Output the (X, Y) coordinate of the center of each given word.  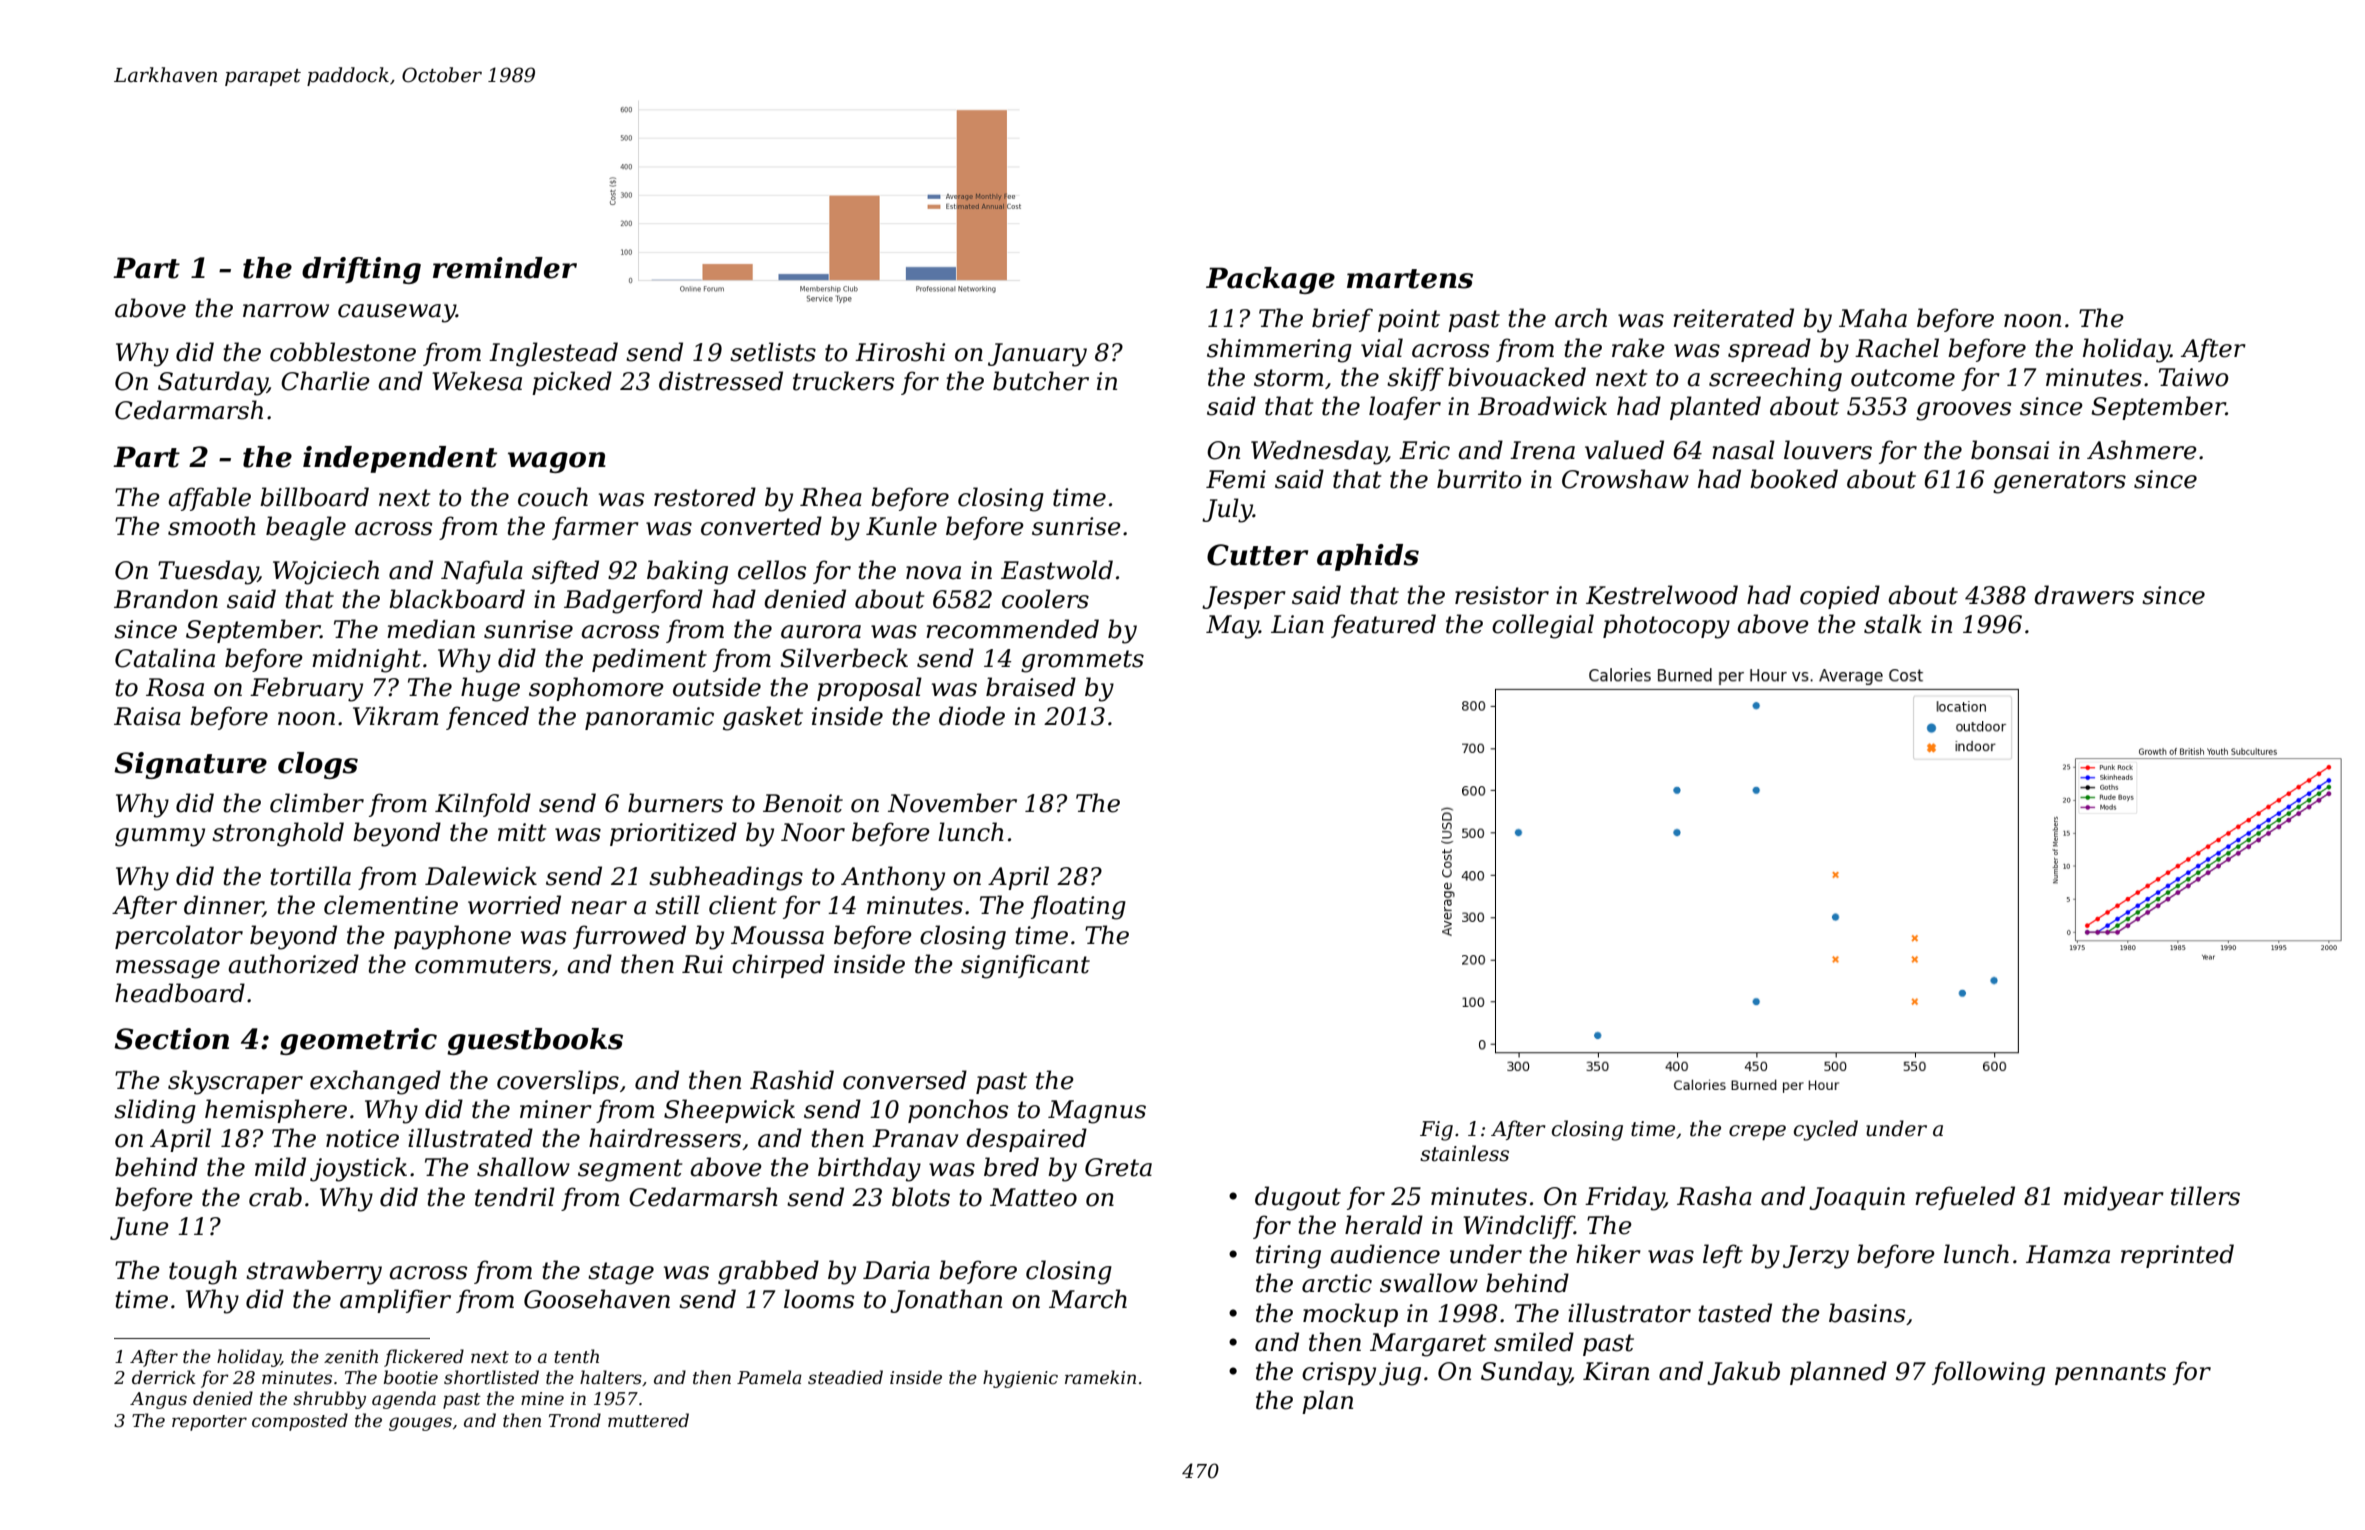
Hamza (2068, 1254)
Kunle (901, 526)
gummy (160, 837)
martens (1410, 279)
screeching (1775, 379)
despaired (1026, 1140)
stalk (1893, 624)
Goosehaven (597, 1299)
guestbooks (535, 1041)
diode (972, 716)
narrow (286, 311)
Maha (1873, 318)
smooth (212, 526)
